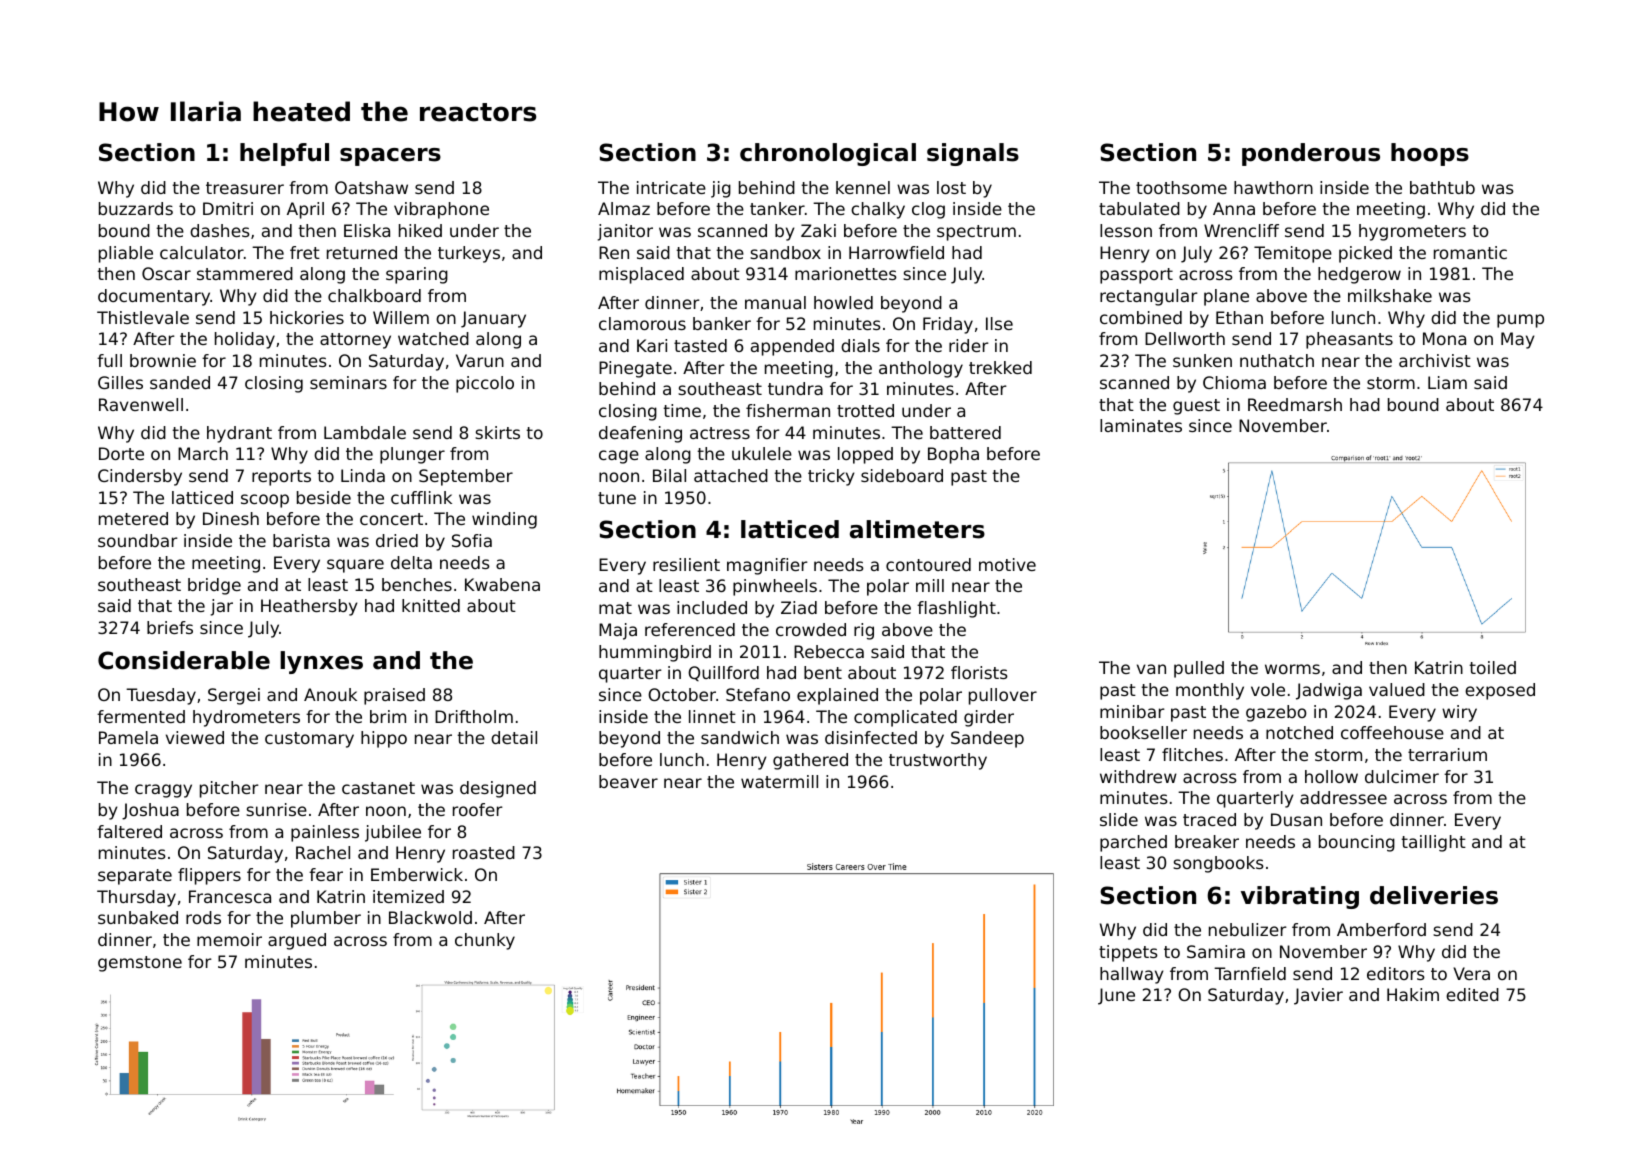 This screenshot has width=1643, height=1162. Describe the element at coordinates (1128, 953) in the screenshot. I see `tippets` at that location.
